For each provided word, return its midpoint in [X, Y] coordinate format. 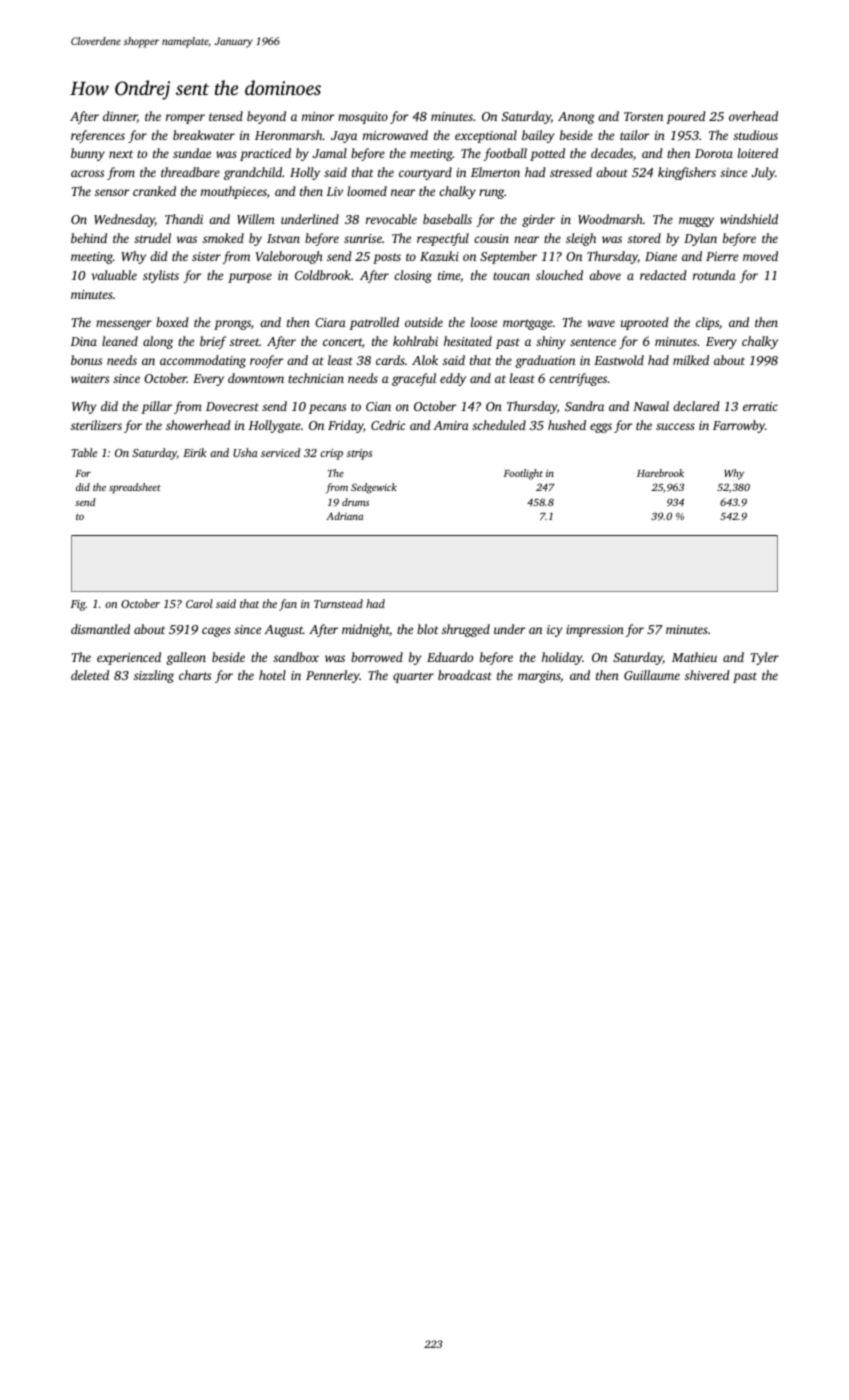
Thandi [184, 219]
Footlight [523, 474]
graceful [414, 379]
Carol [199, 603]
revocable [391, 219]
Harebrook [660, 473]
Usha [245, 452]
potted [547, 154]
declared [696, 406]
